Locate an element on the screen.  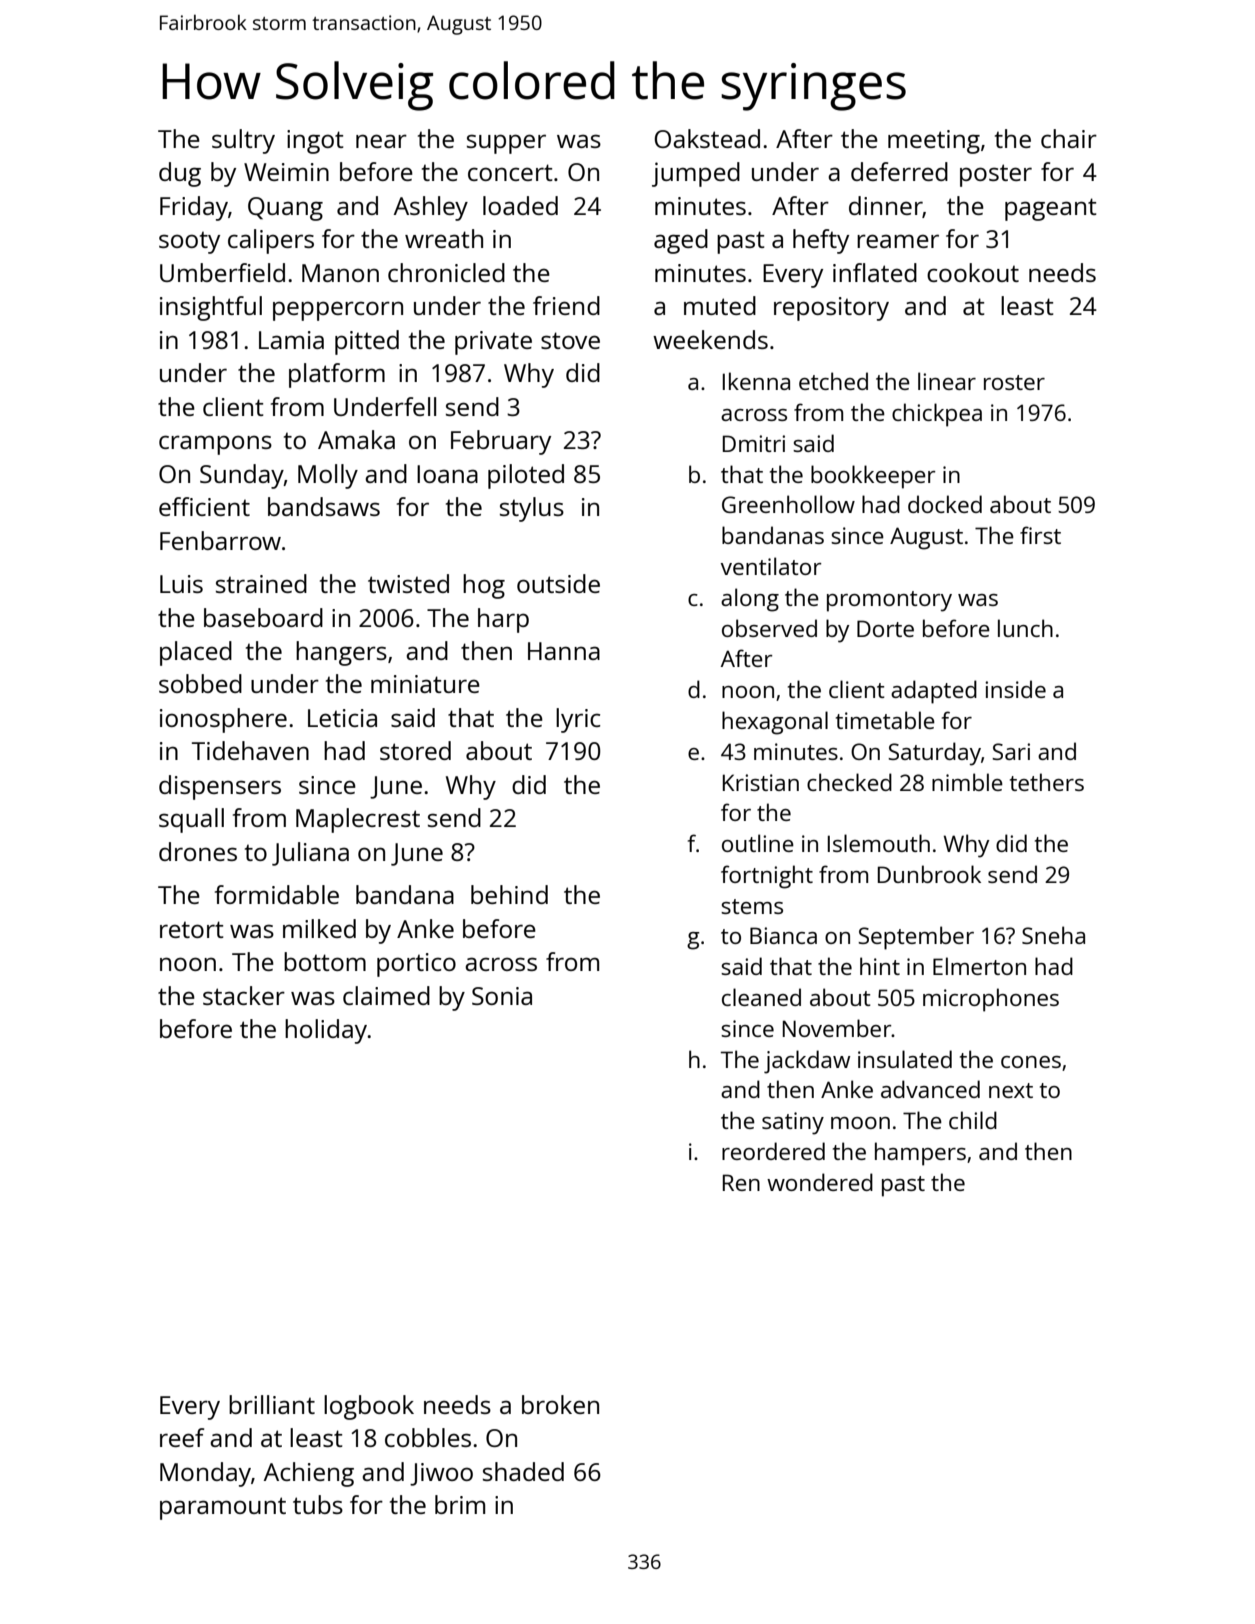
child is located at coordinates (973, 1120).
